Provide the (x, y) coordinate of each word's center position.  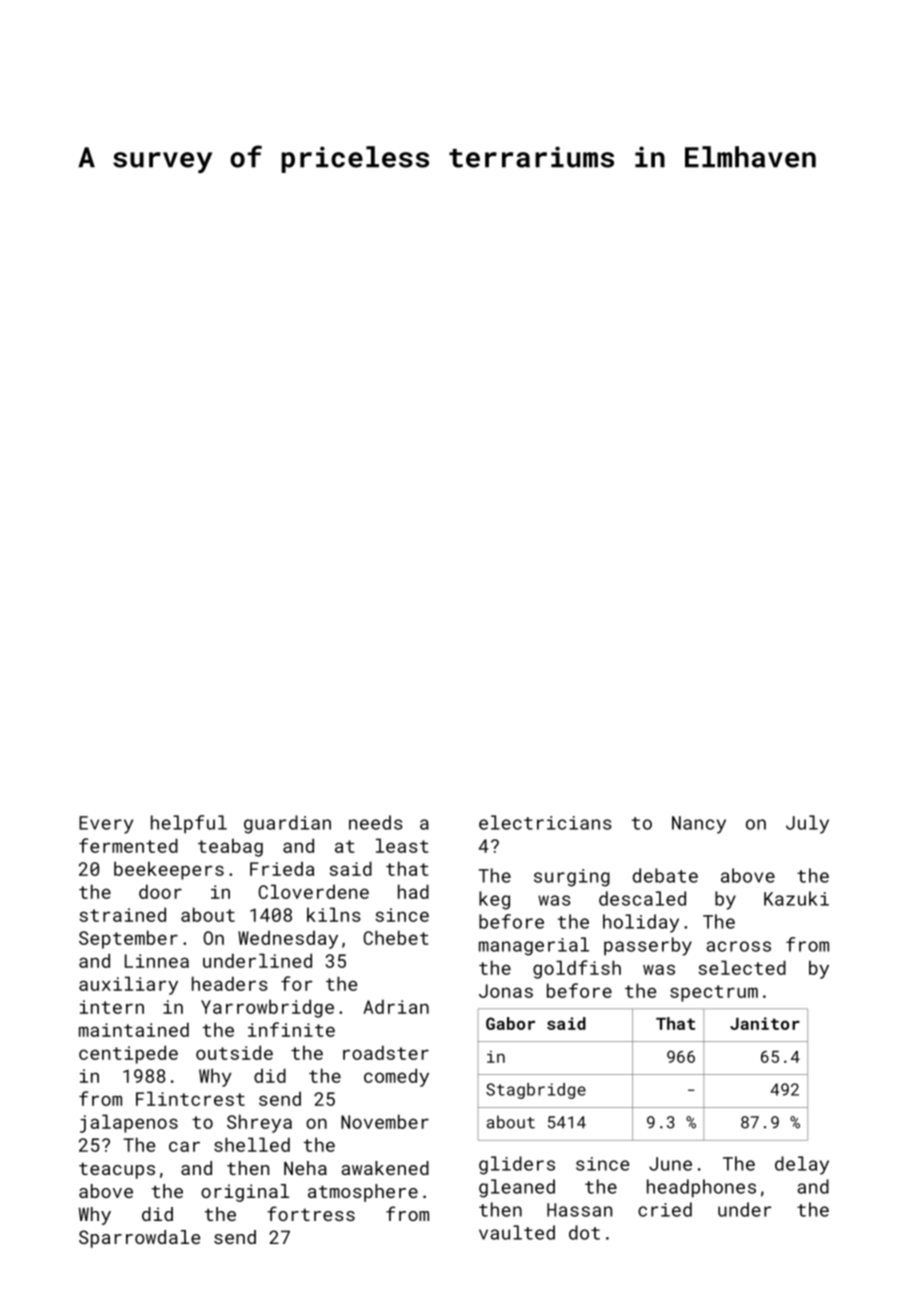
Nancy (699, 825)
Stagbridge (536, 1091)
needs (376, 822)
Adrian (396, 1006)
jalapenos (129, 1123)
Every (106, 825)
